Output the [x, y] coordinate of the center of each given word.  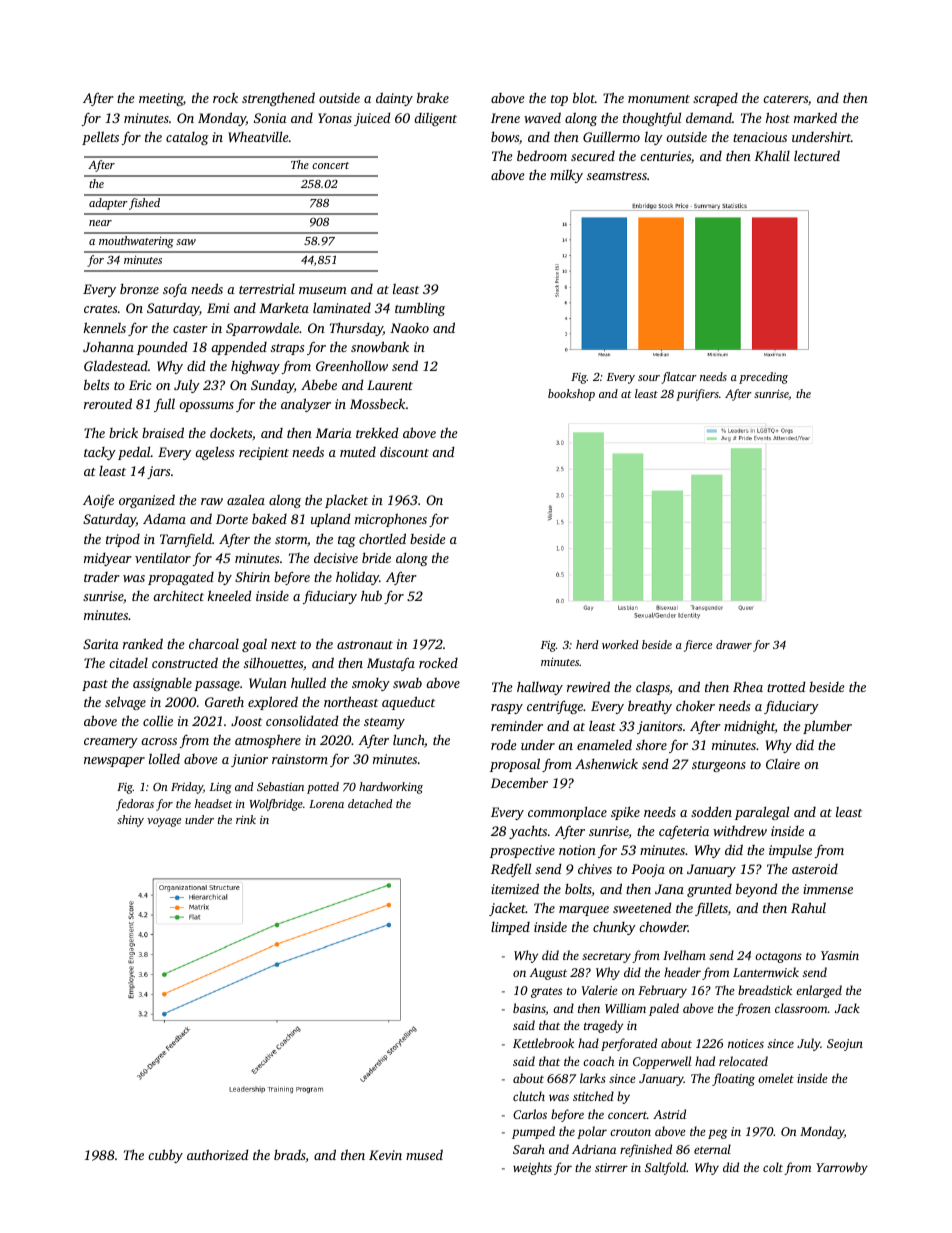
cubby [165, 1156]
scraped [715, 99]
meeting [161, 99]
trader [102, 577]
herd [587, 644]
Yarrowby [842, 1168]
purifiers [697, 395]
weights [532, 1168]
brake [433, 97]
